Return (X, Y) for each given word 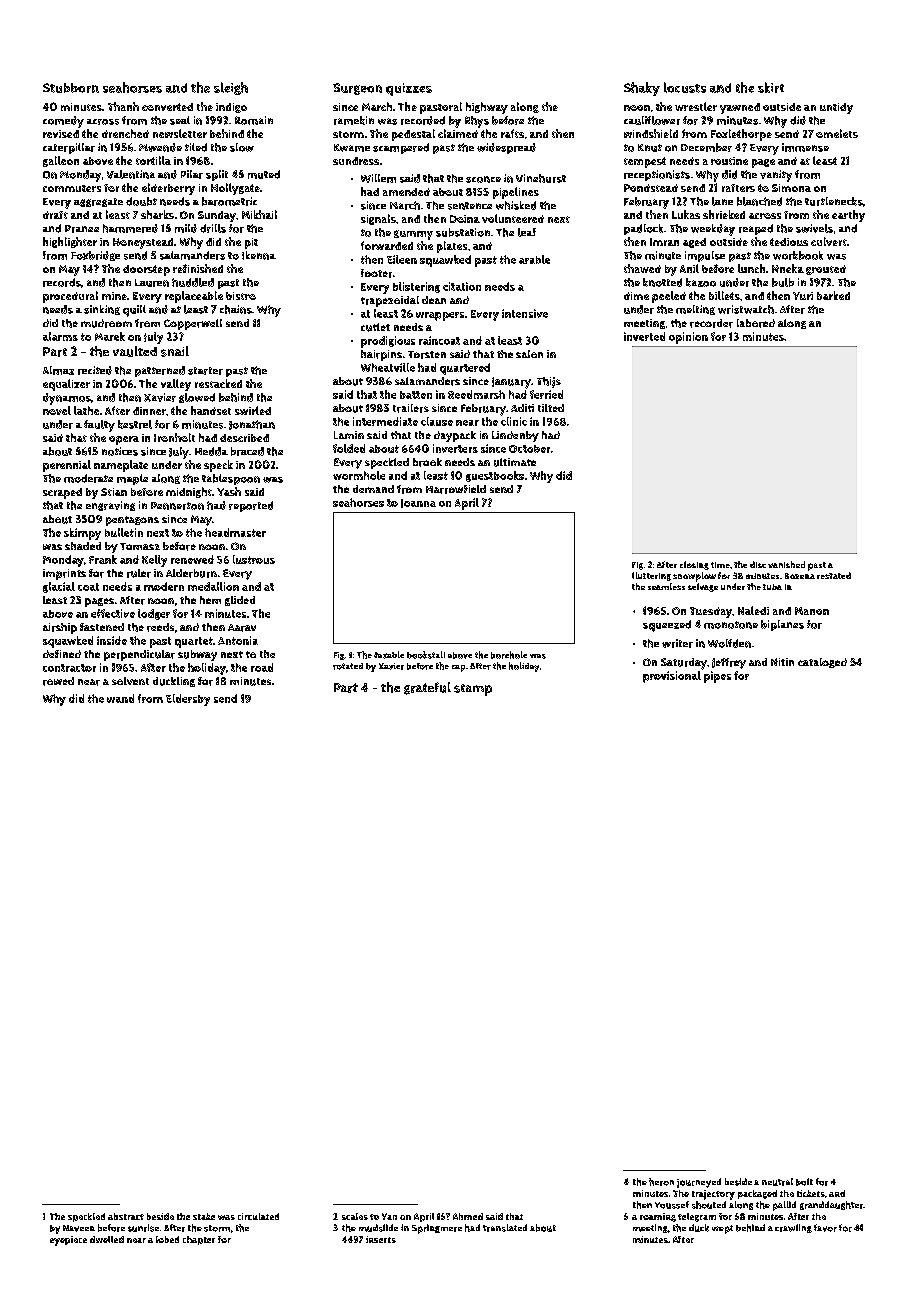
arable (534, 259)
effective (113, 613)
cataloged (822, 663)
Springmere (437, 1229)
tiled (196, 147)
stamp (473, 690)
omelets (837, 133)
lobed (167, 1239)
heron (661, 1182)
